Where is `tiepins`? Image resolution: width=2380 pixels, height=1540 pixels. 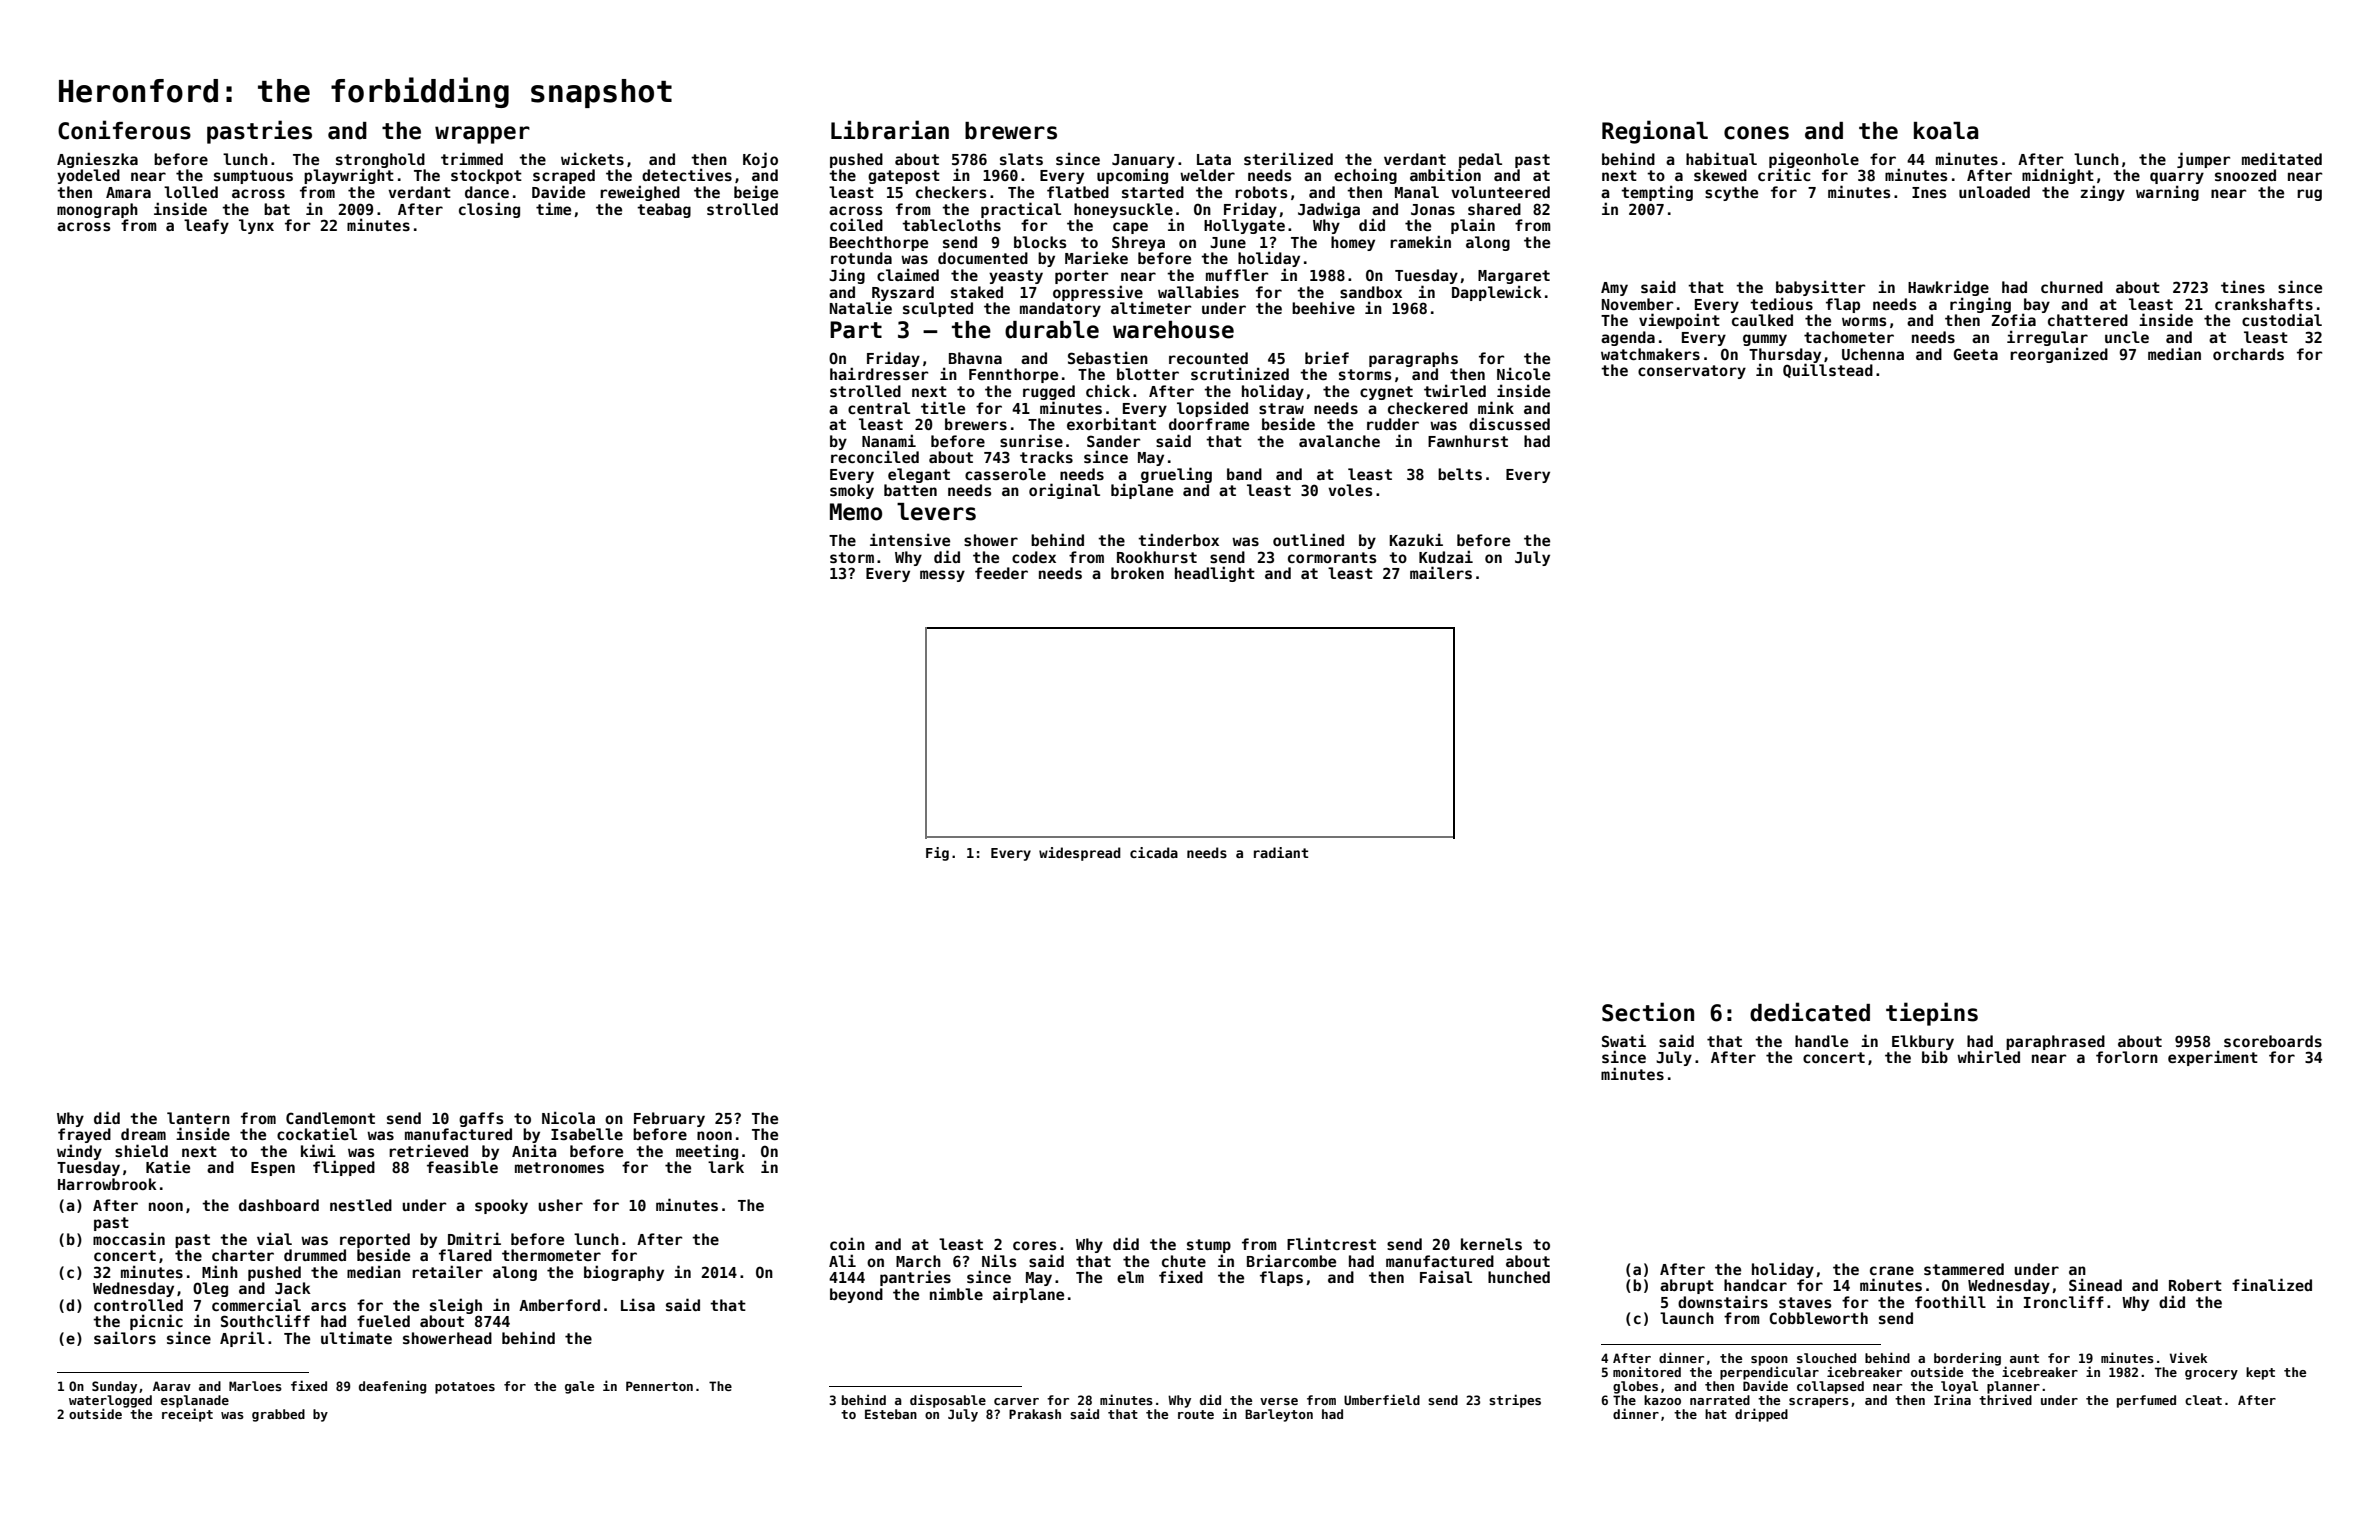
tiepins is located at coordinates (1932, 1014).
